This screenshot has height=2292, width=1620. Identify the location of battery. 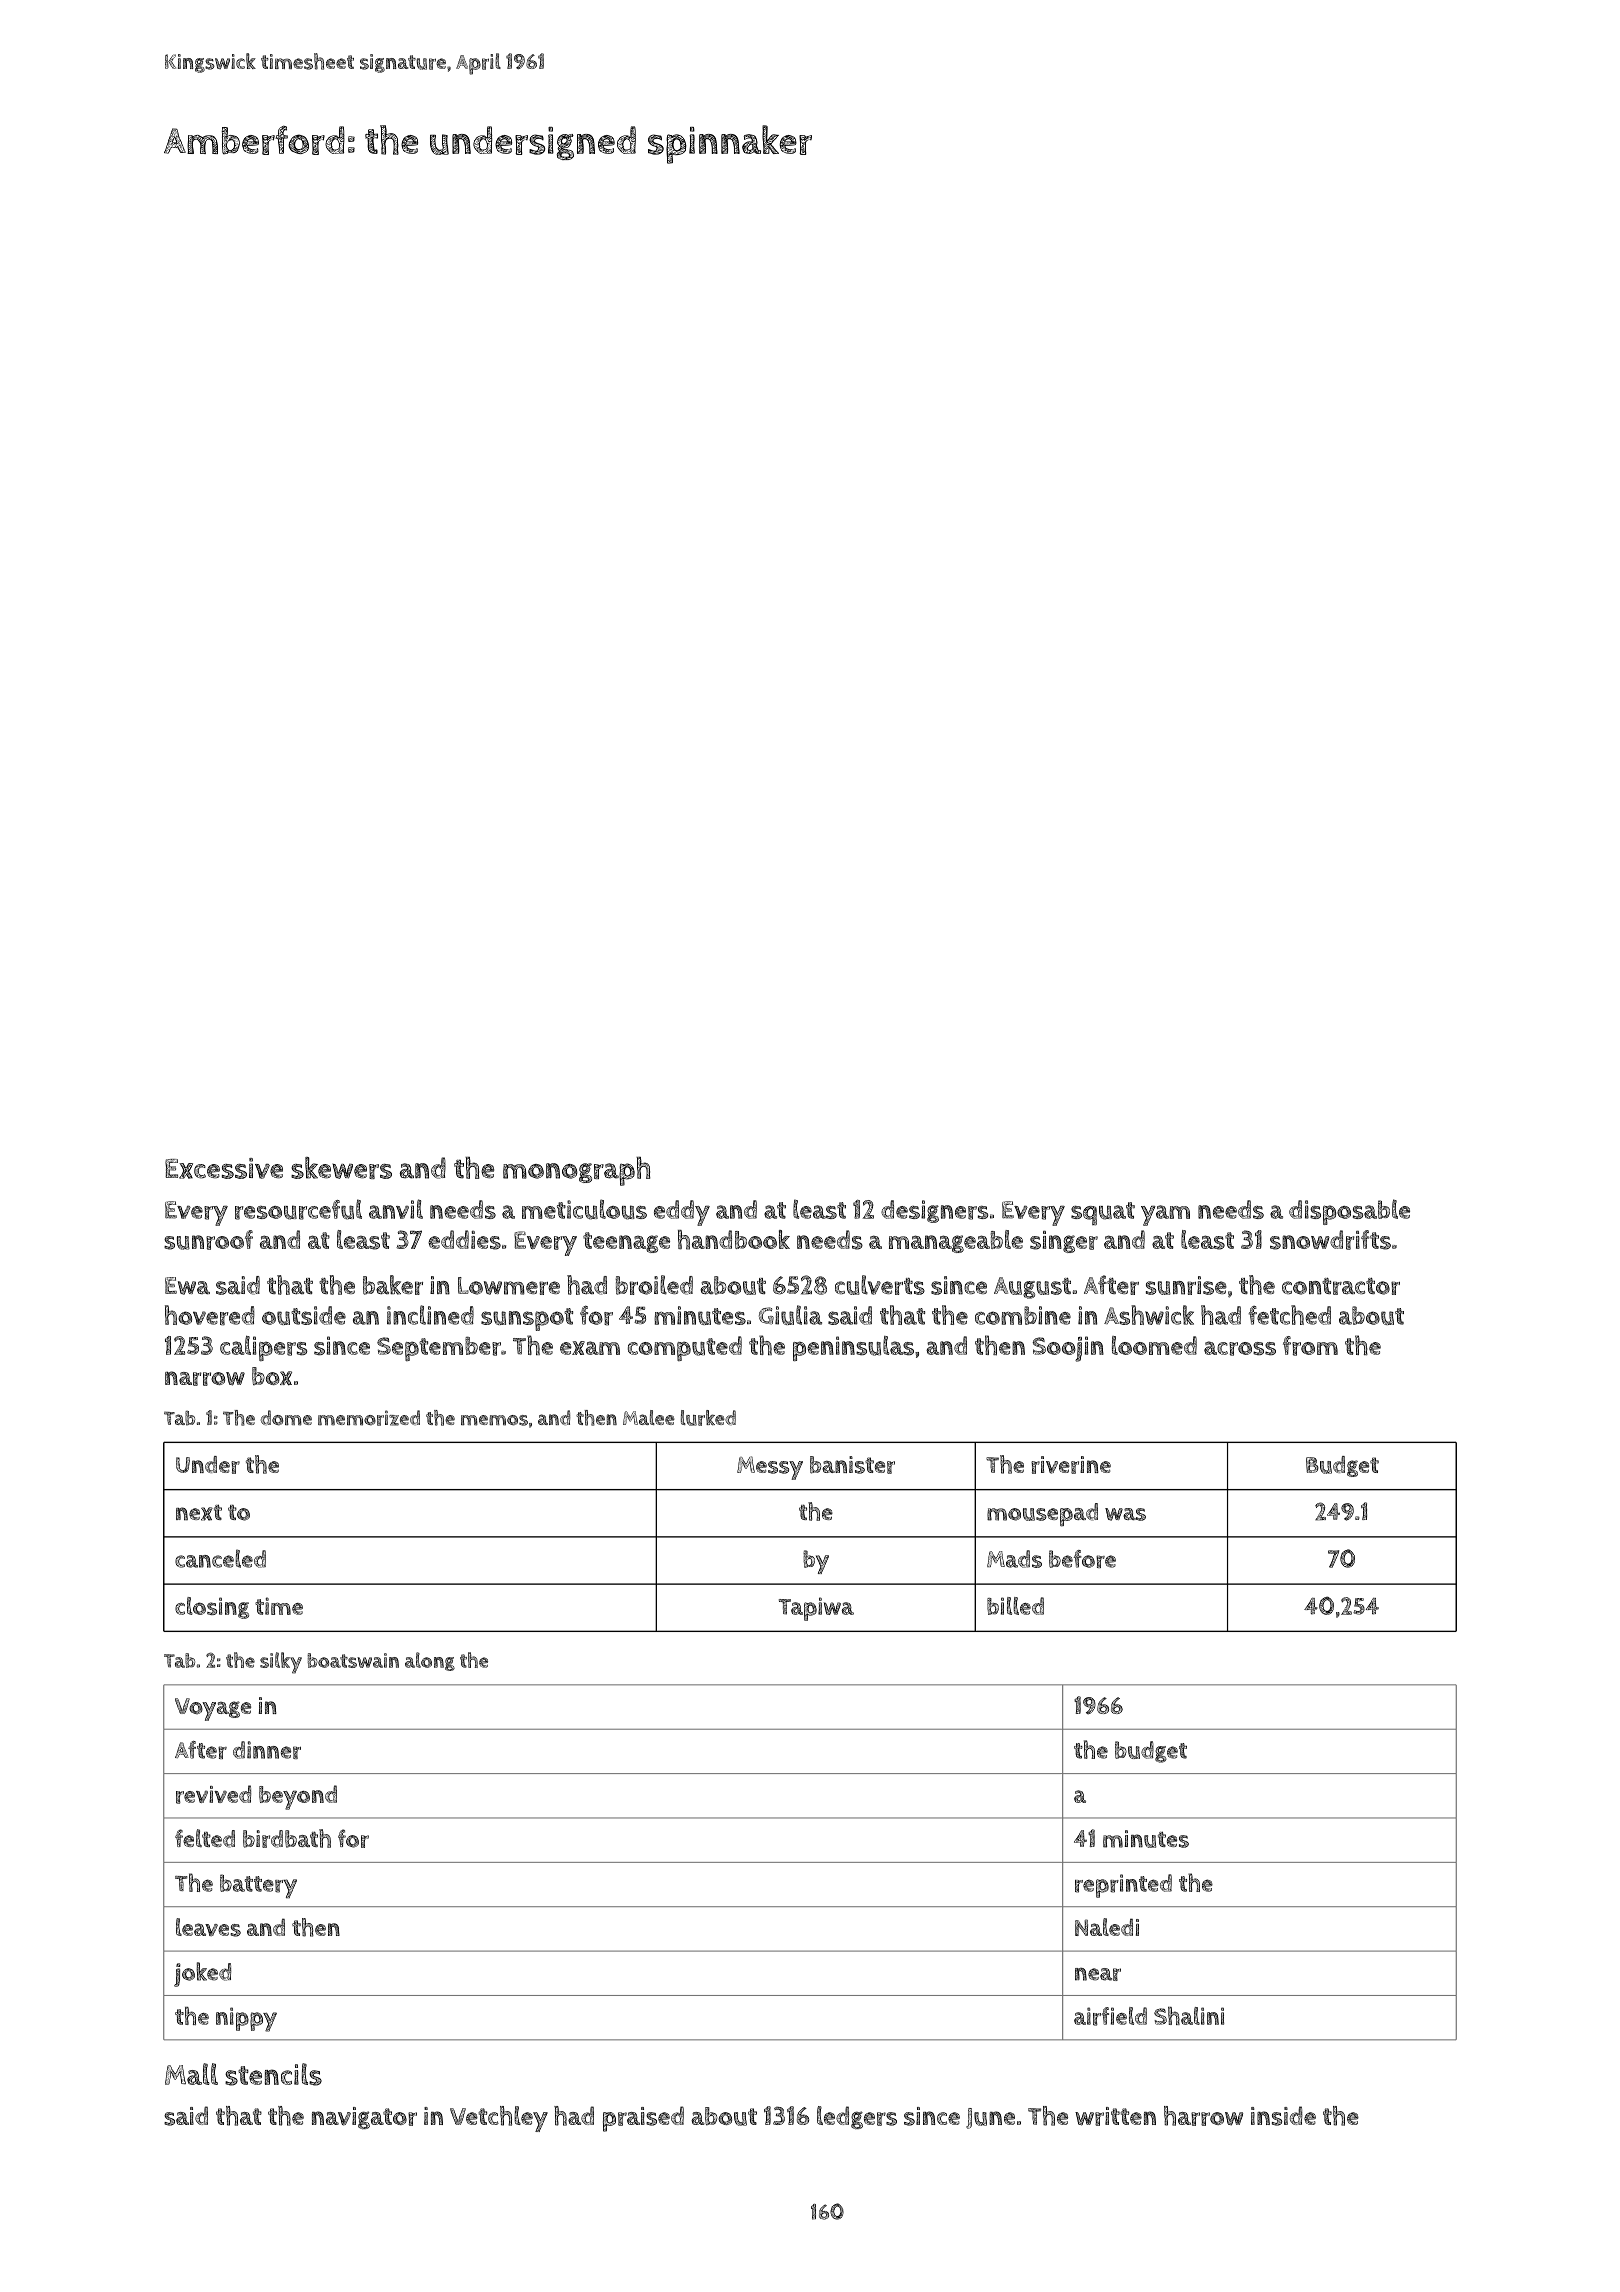
(258, 1886).
